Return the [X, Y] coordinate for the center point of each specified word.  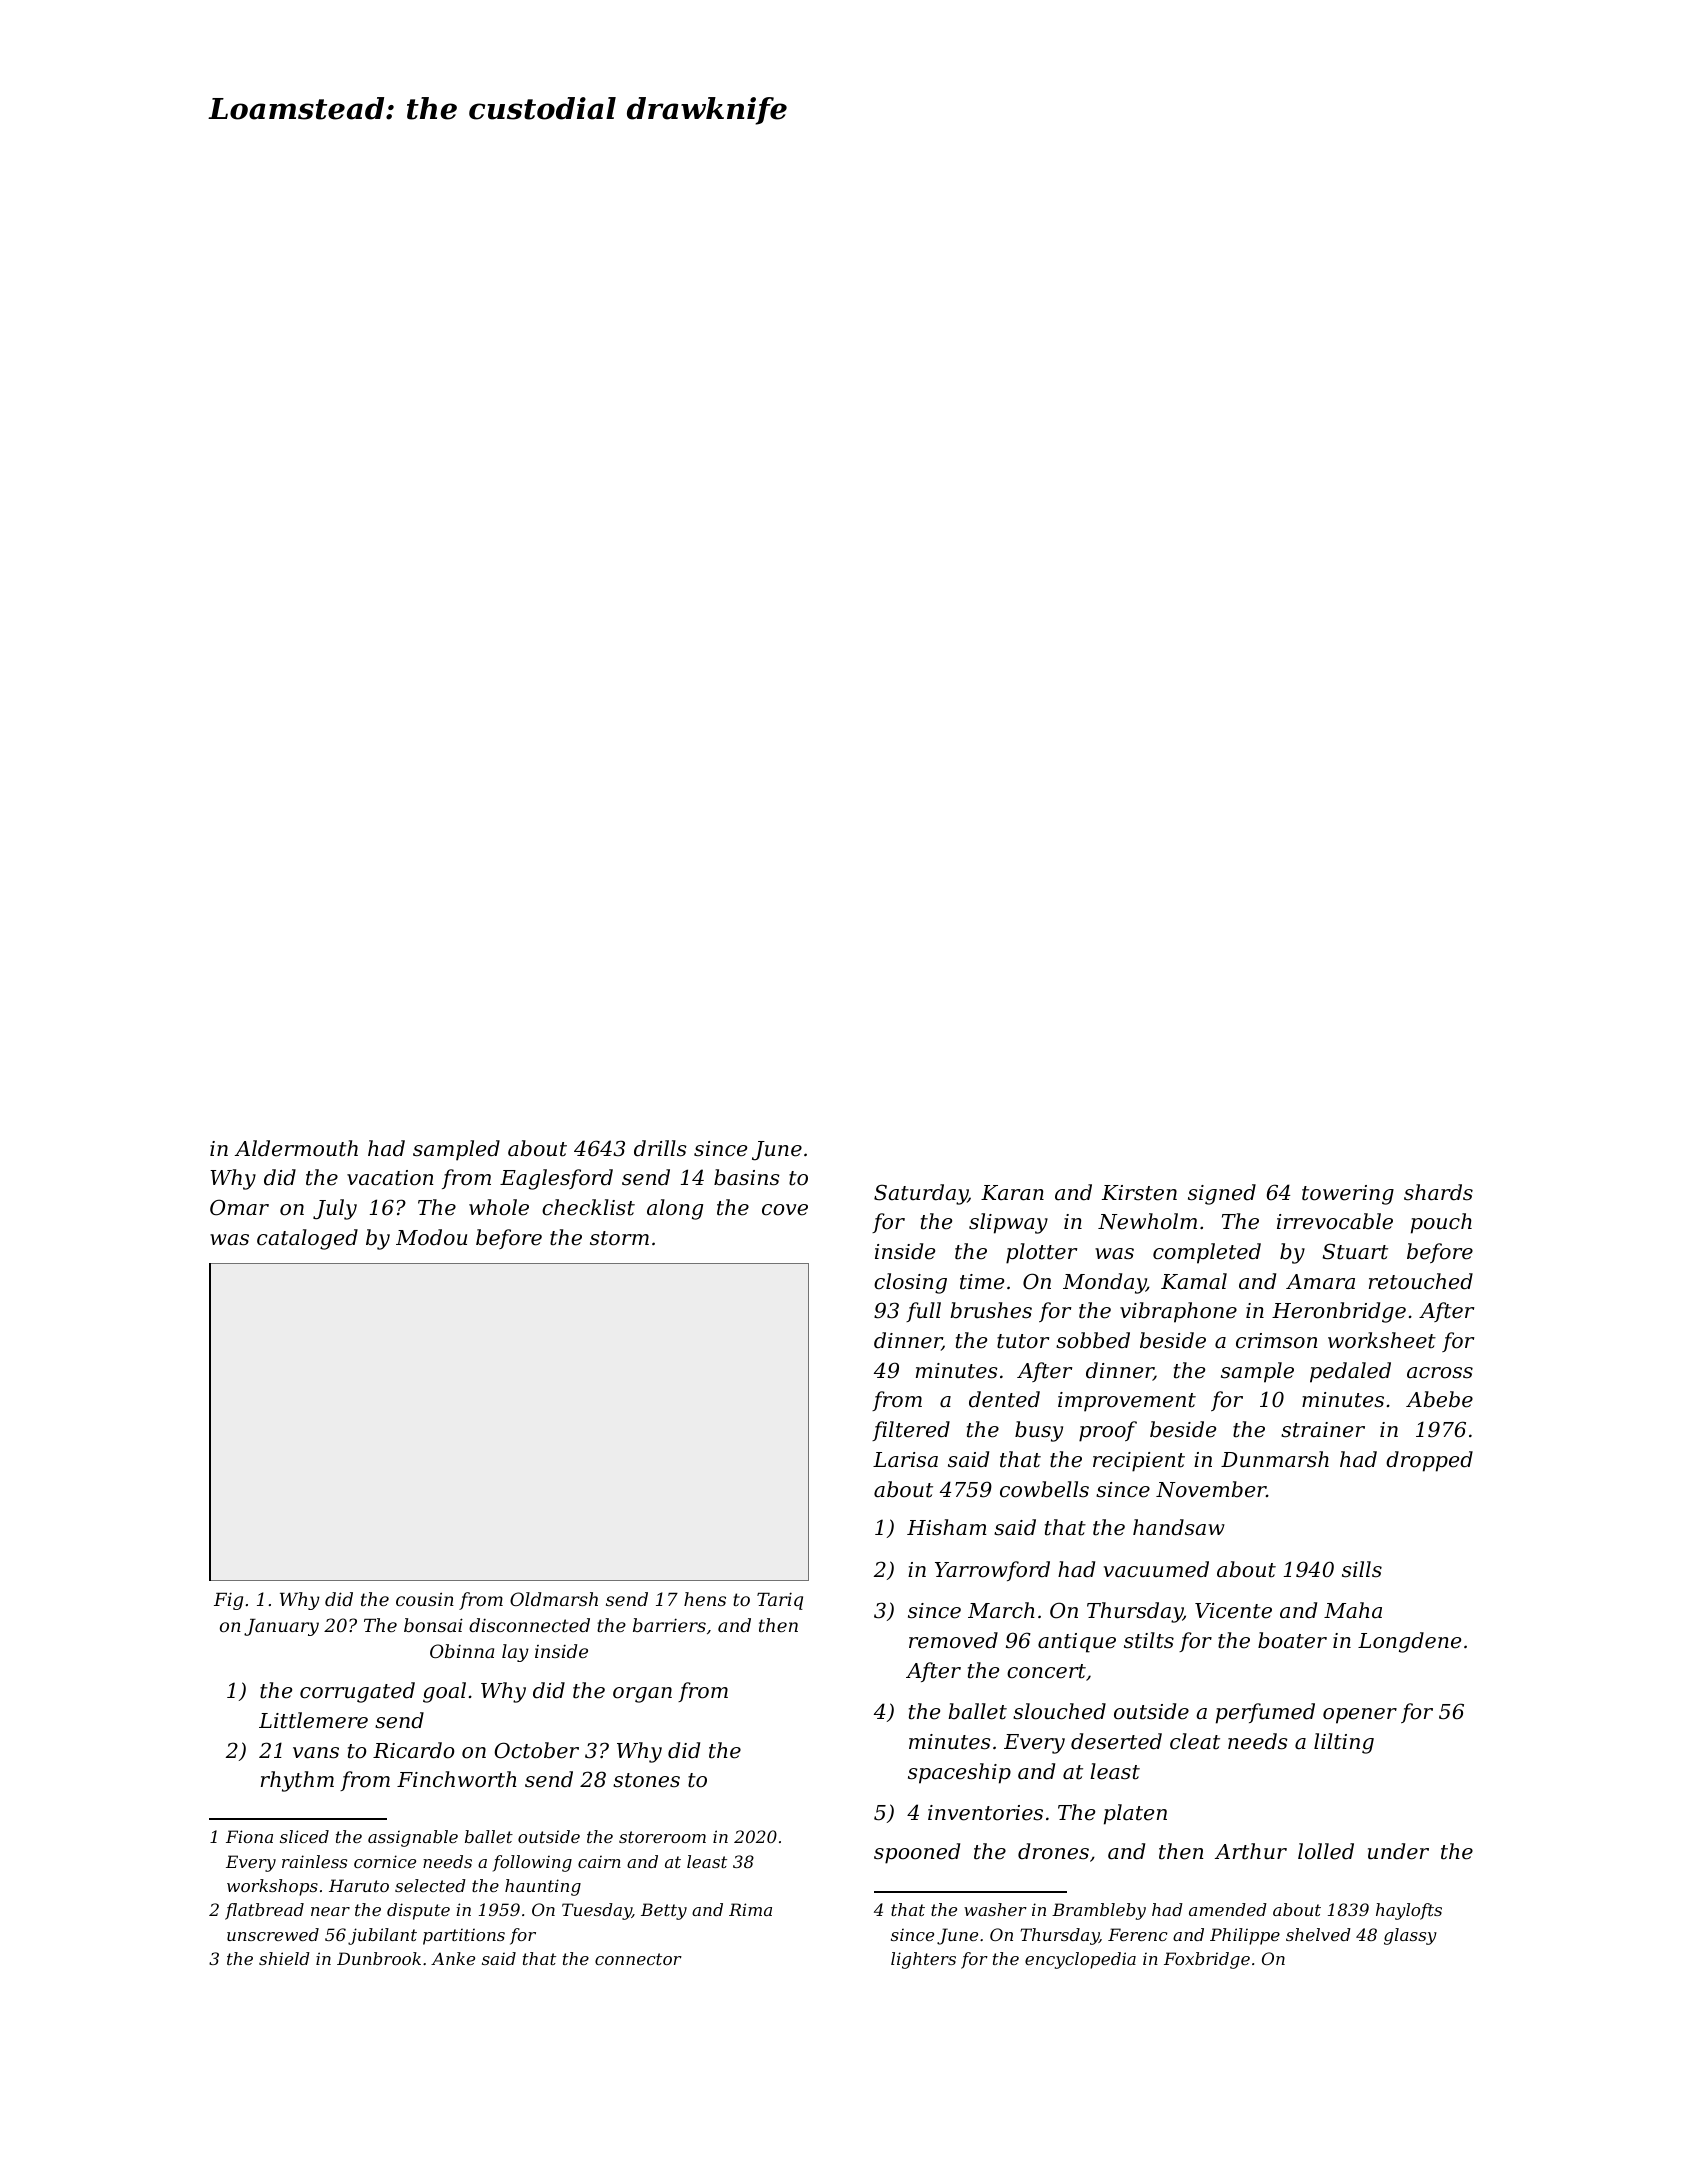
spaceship [959, 1773]
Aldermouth [296, 1148]
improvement [1127, 1402]
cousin [425, 1599]
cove [785, 1210]
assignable [413, 1838]
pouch [1441, 1223]
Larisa [905, 1460]
